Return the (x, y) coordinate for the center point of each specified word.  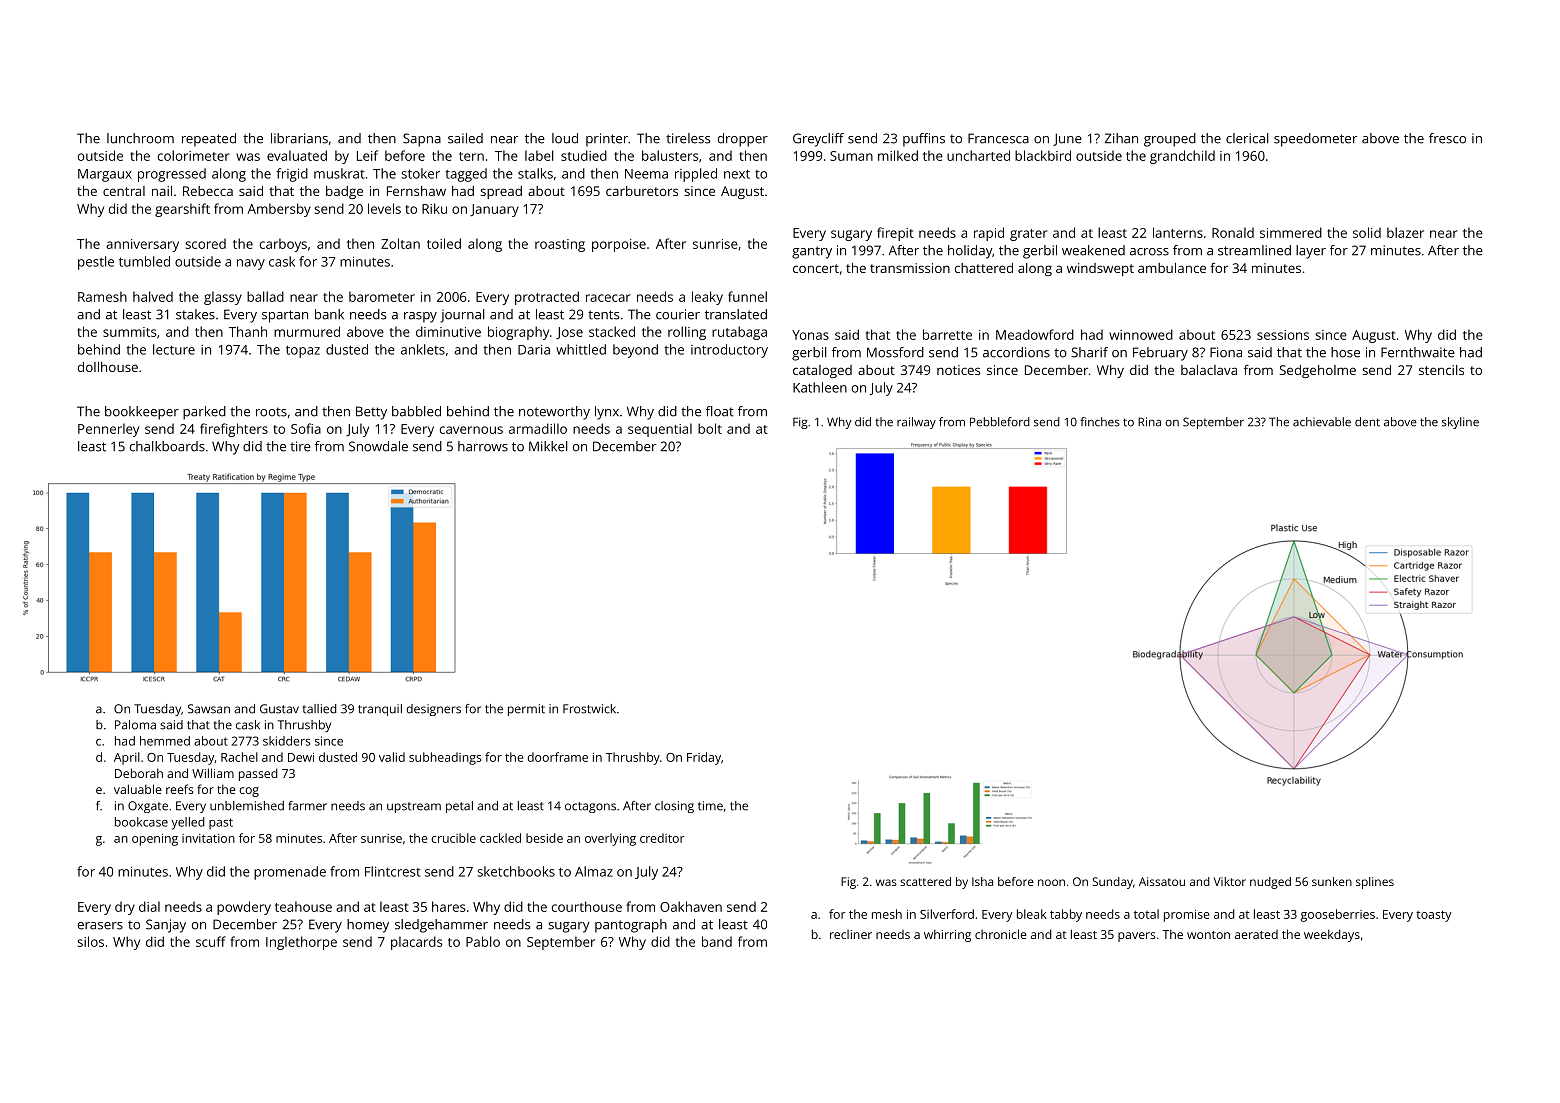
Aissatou (1162, 881)
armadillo (538, 428)
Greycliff (818, 140)
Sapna (422, 140)
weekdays (1332, 935)
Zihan (1121, 138)
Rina (1149, 422)
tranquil (380, 710)
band (717, 941)
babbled (416, 411)
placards (416, 943)
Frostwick (589, 709)
